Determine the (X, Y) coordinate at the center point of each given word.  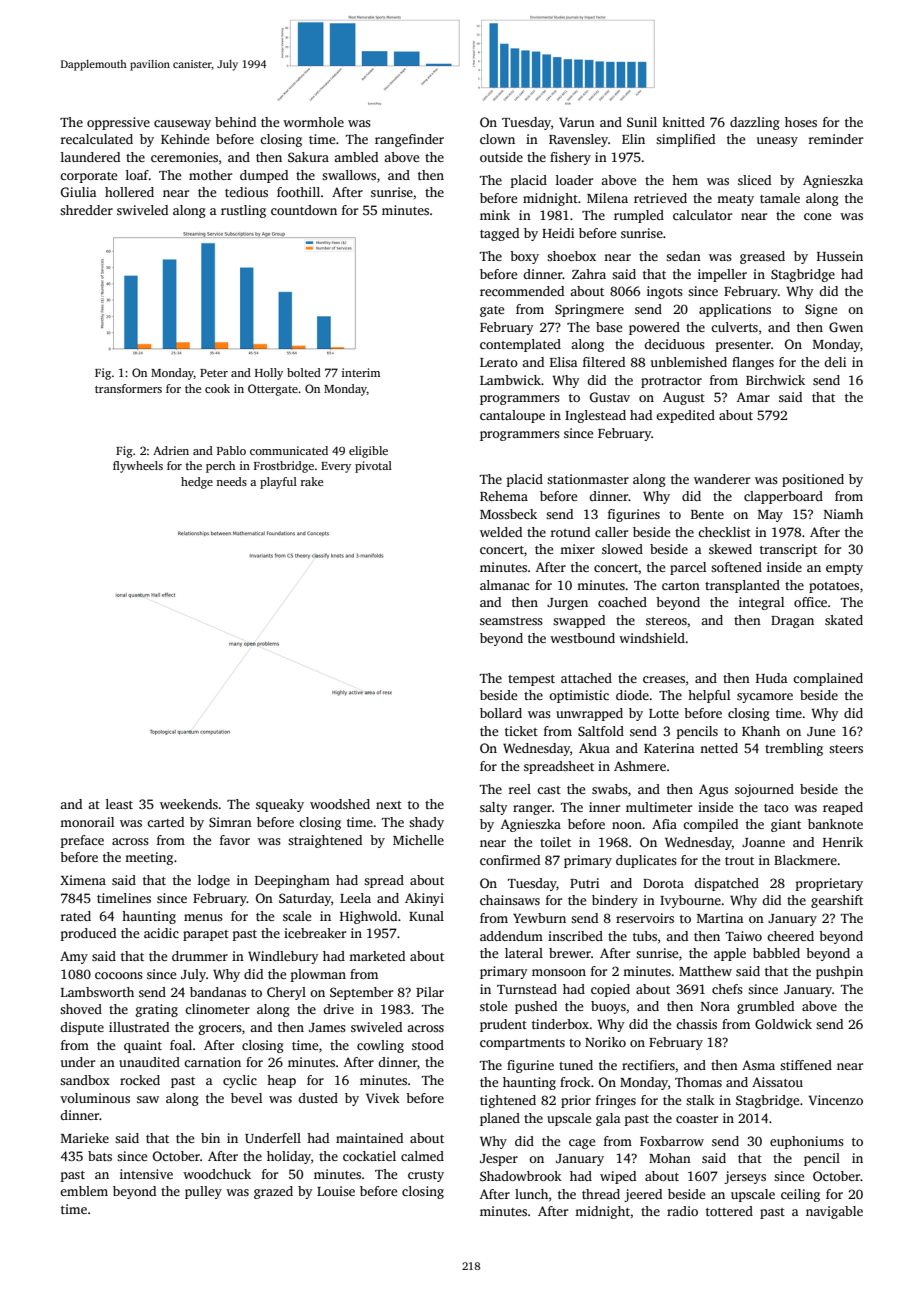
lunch (531, 1194)
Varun (577, 122)
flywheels (138, 467)
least (119, 804)
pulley (203, 1192)
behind (235, 122)
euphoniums (807, 1142)
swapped (579, 621)
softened (736, 567)
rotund (570, 532)
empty (844, 569)
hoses (801, 122)
